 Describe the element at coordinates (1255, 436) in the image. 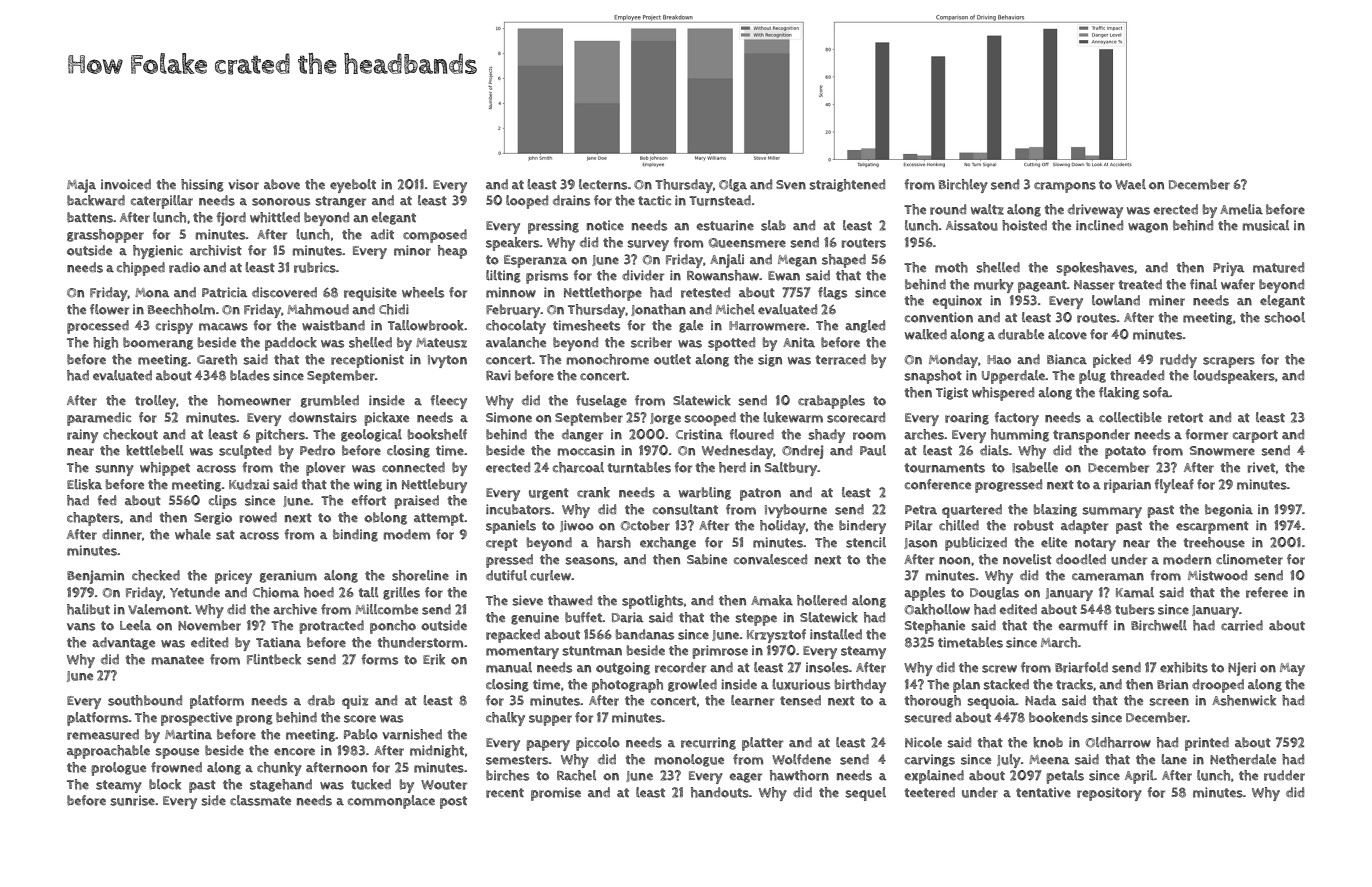

I see `carport` at that location.
